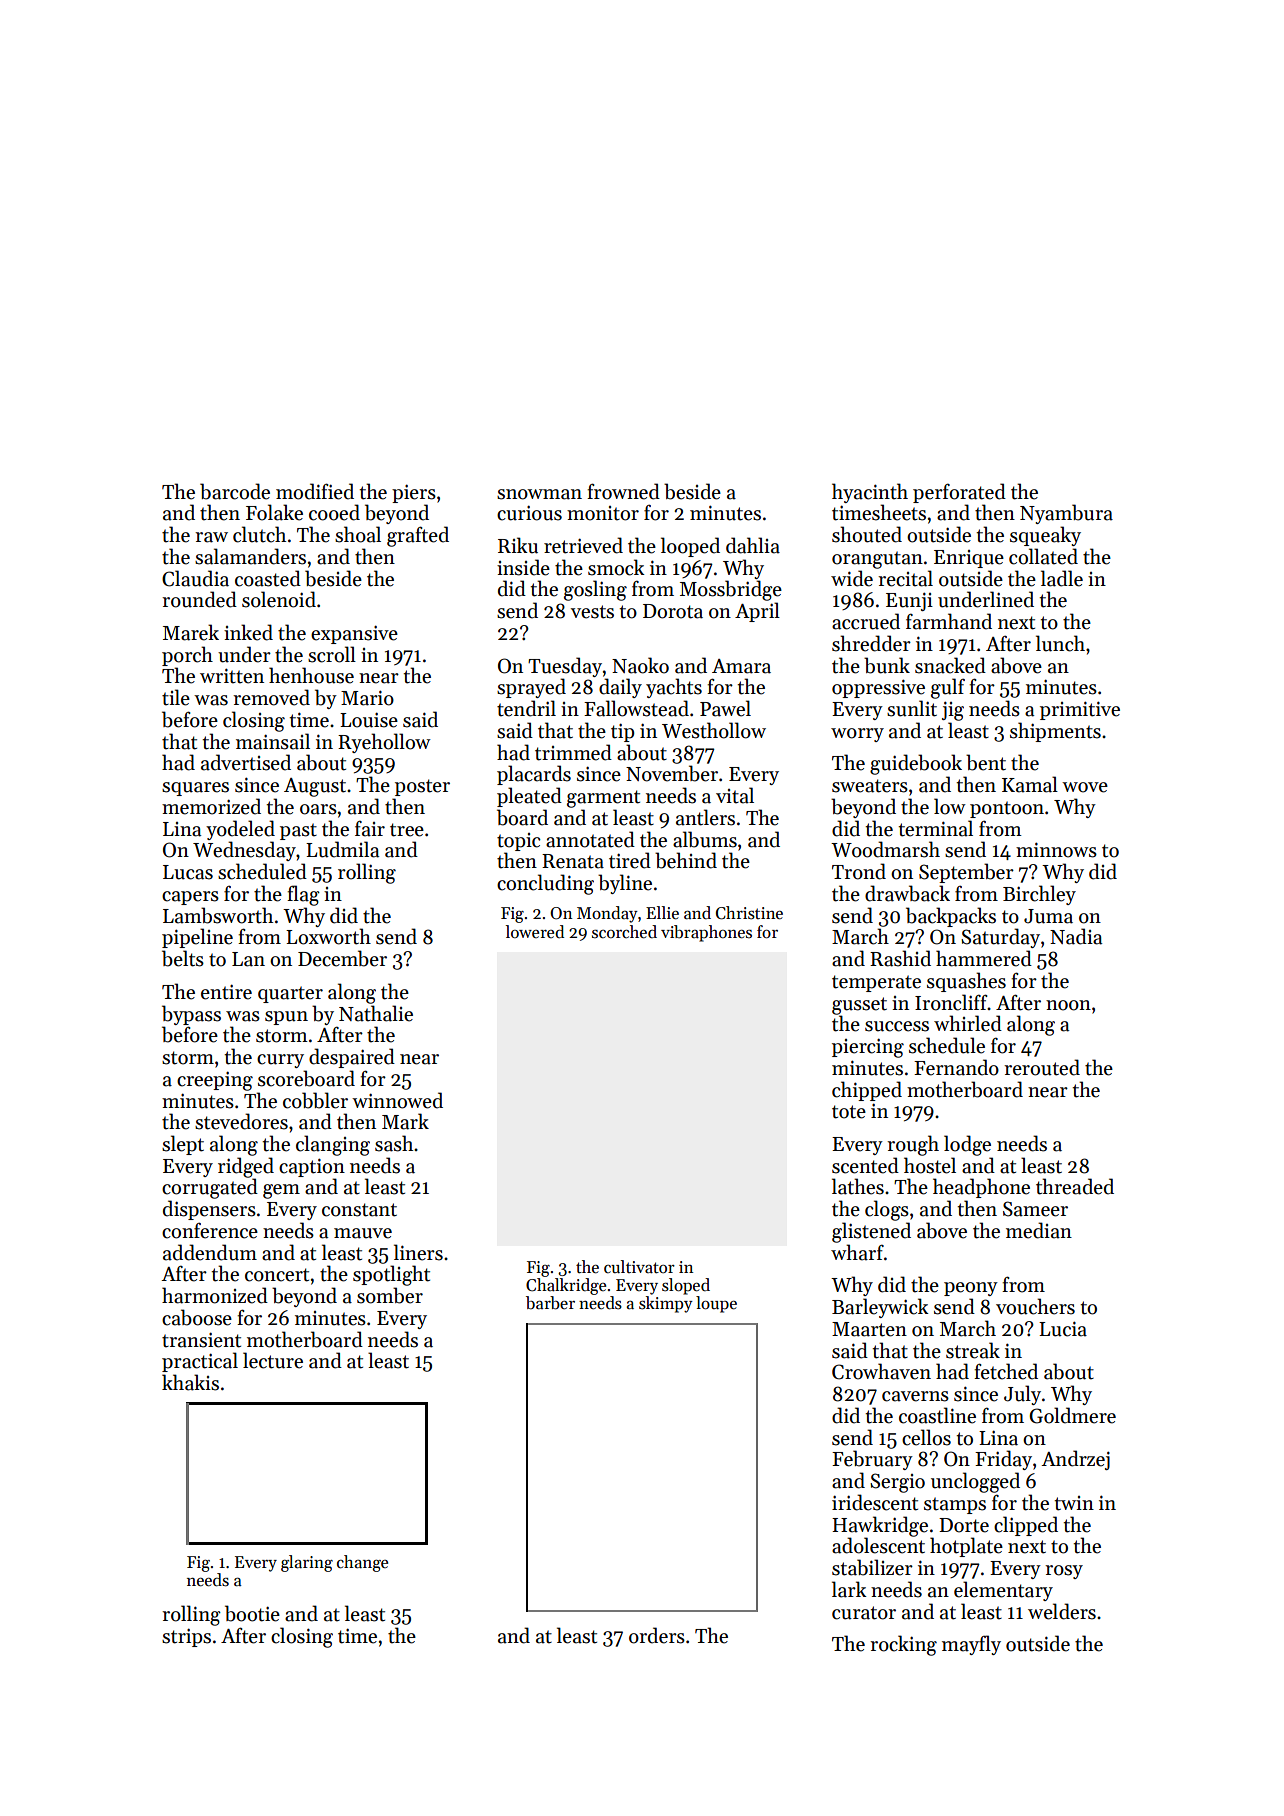 This screenshot has height=1816, width=1284. Describe the element at coordinates (1035, 1306) in the screenshot. I see `vouchers` at that location.
